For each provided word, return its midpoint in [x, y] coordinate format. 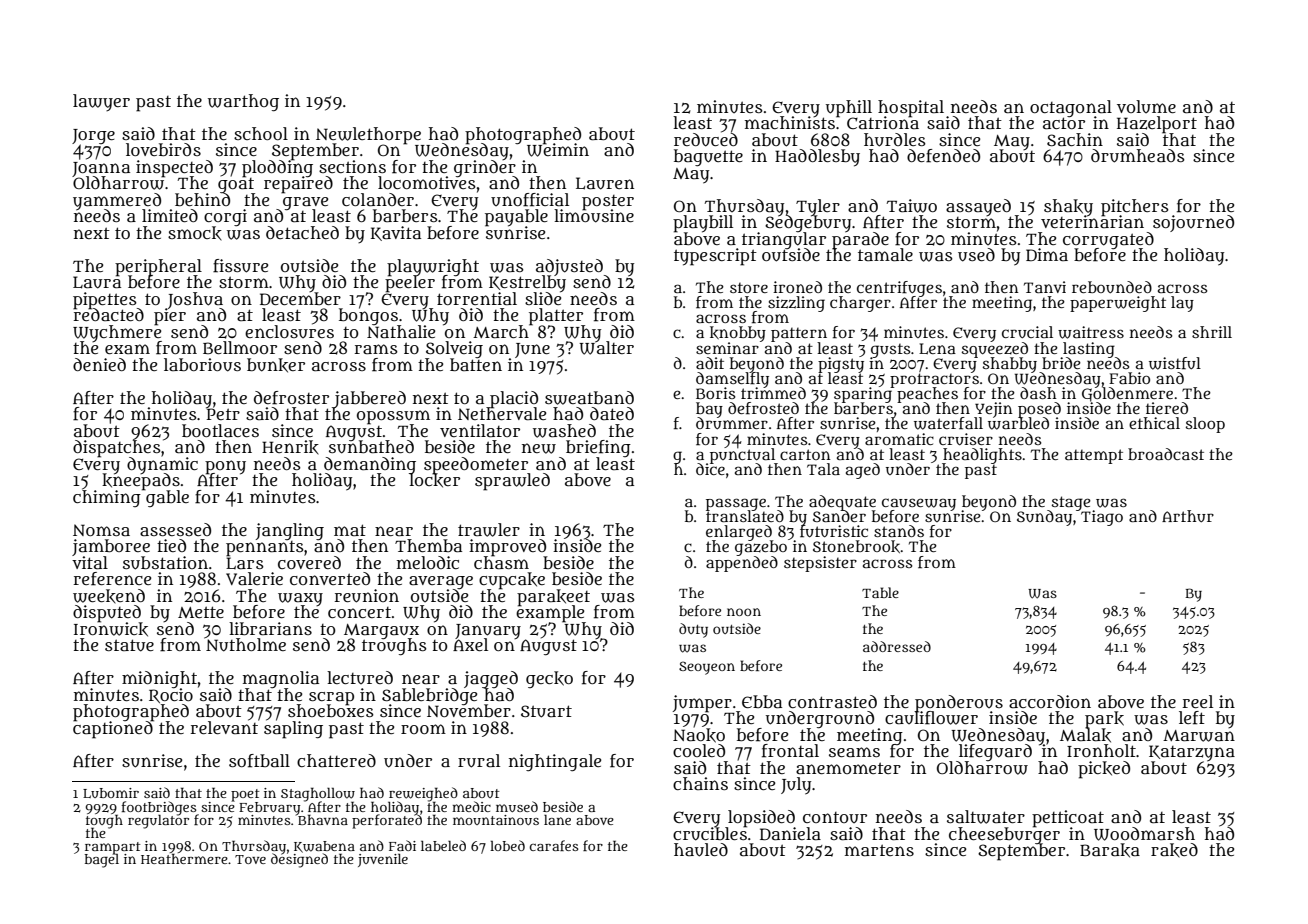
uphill [849, 108]
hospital [911, 108]
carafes [554, 845]
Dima [1047, 254]
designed [299, 861]
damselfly [732, 379]
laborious [202, 365]
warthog [243, 102]
